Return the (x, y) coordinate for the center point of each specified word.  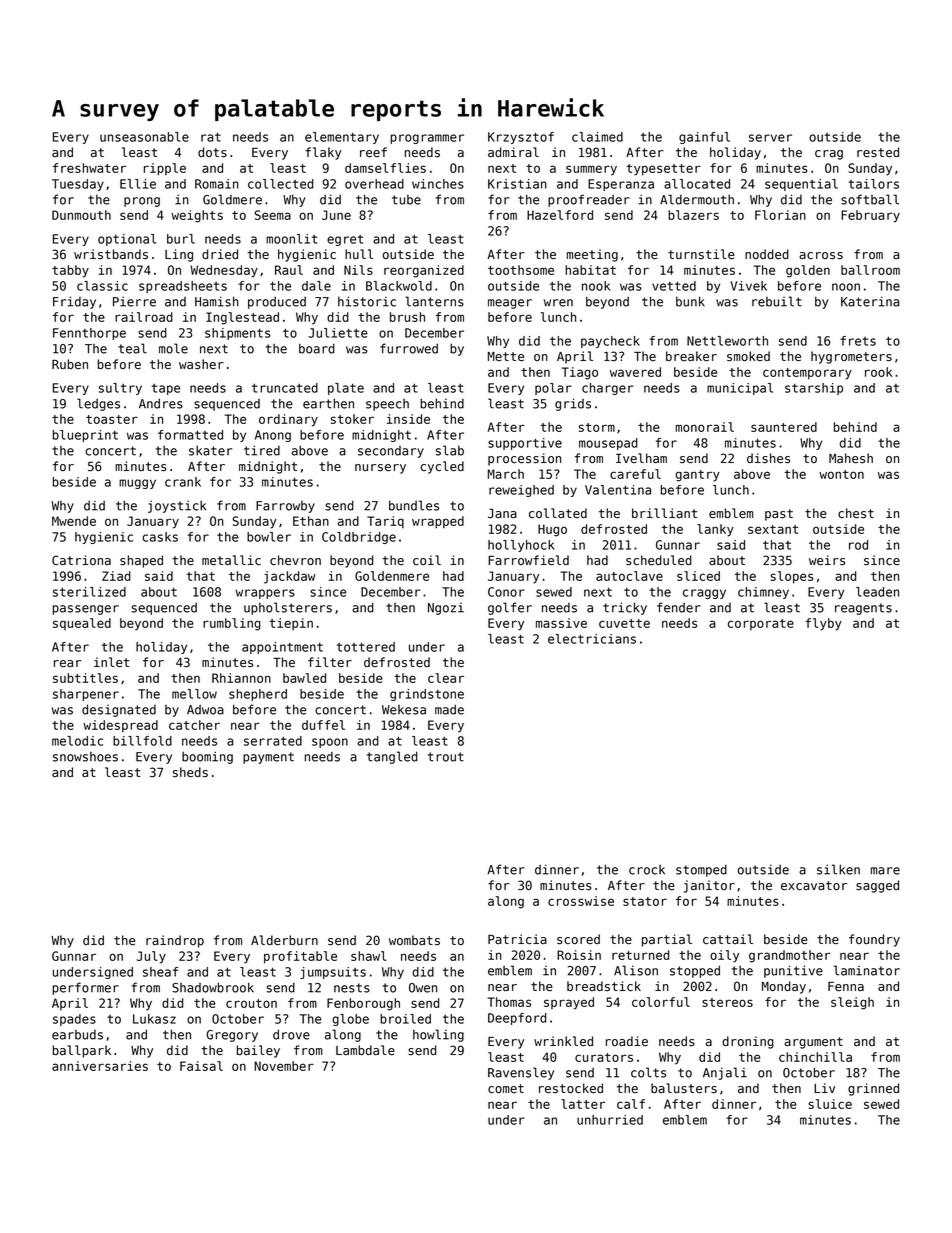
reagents (863, 609)
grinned (873, 1089)
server (770, 138)
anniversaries (100, 1066)
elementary (342, 138)
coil (427, 560)
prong (142, 202)
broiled (405, 1019)
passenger (86, 610)
